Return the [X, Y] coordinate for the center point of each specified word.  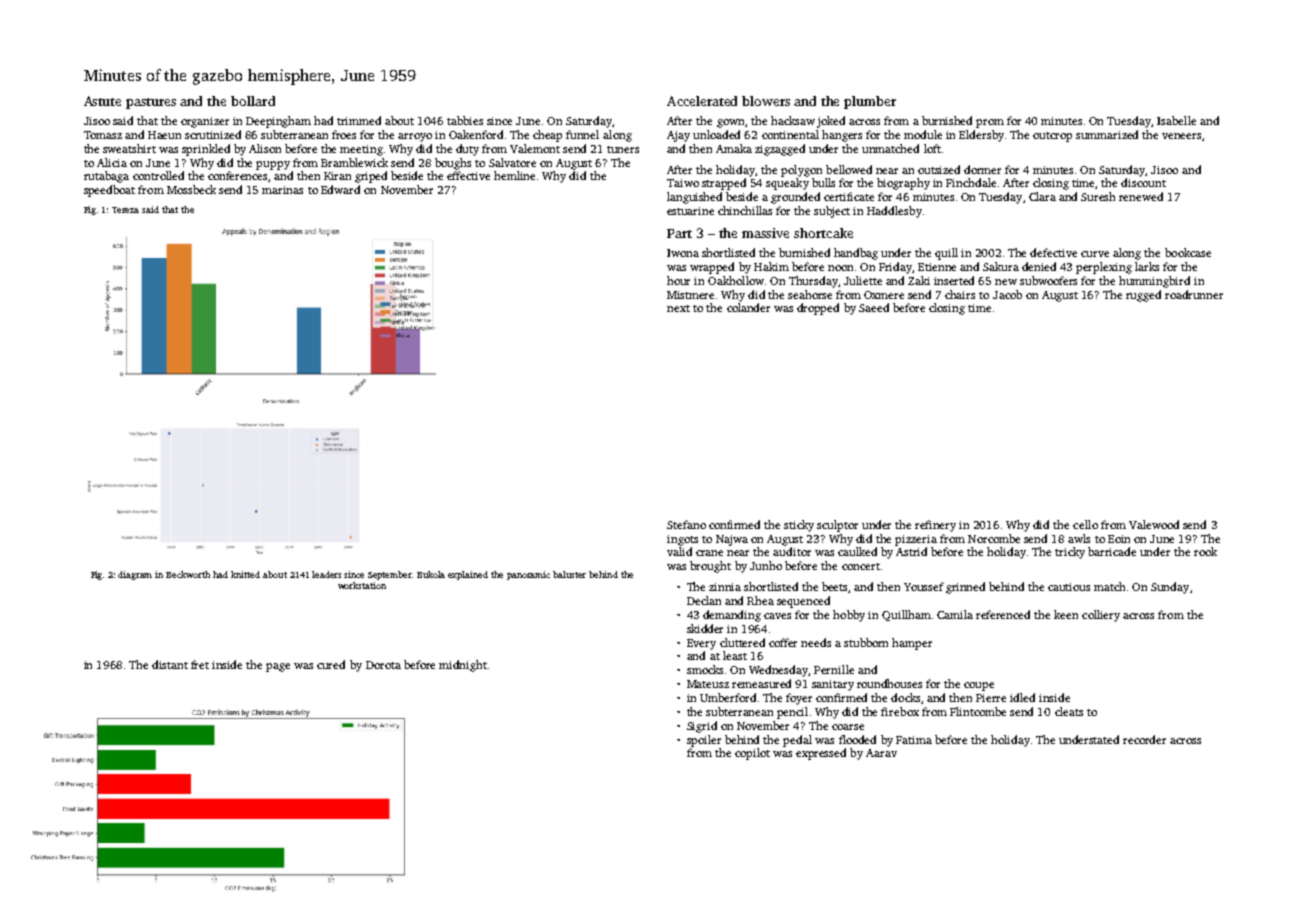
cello [1085, 524]
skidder [705, 628]
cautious [1069, 587]
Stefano [686, 524]
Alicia [112, 162]
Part [679, 233]
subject [832, 212]
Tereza [125, 210]
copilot [752, 754]
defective [1053, 252]
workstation [362, 585]
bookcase [1188, 252]
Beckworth [188, 574]
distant [170, 664]
